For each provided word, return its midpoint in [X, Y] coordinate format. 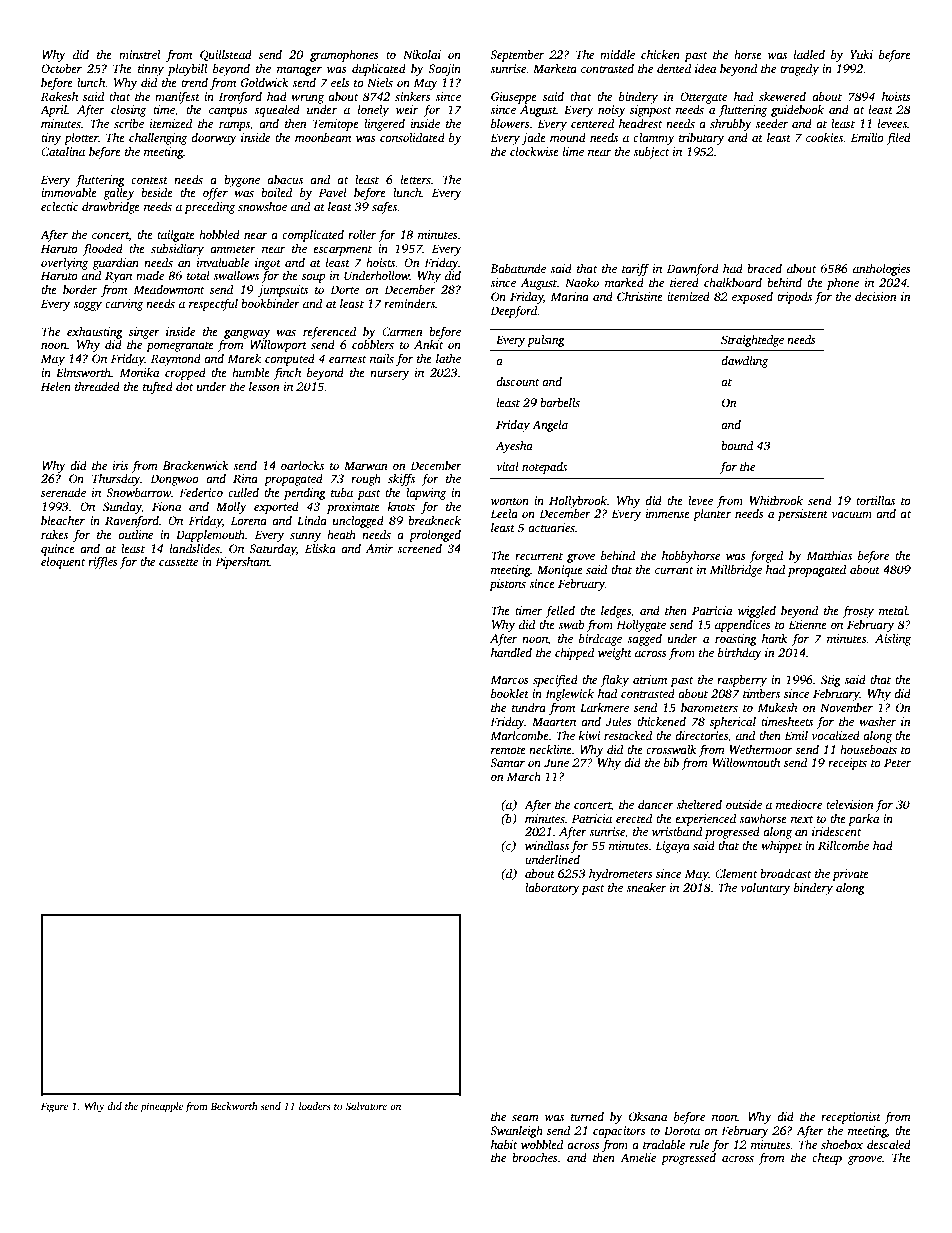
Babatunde [518, 268]
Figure [54, 1107]
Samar [507, 762]
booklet [510, 693]
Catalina [63, 151]
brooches [534, 1157]
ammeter [233, 249]
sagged [644, 640]
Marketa [555, 68]
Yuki [861, 54]
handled [511, 652]
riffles [103, 562]
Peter [897, 762]
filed [898, 138]
